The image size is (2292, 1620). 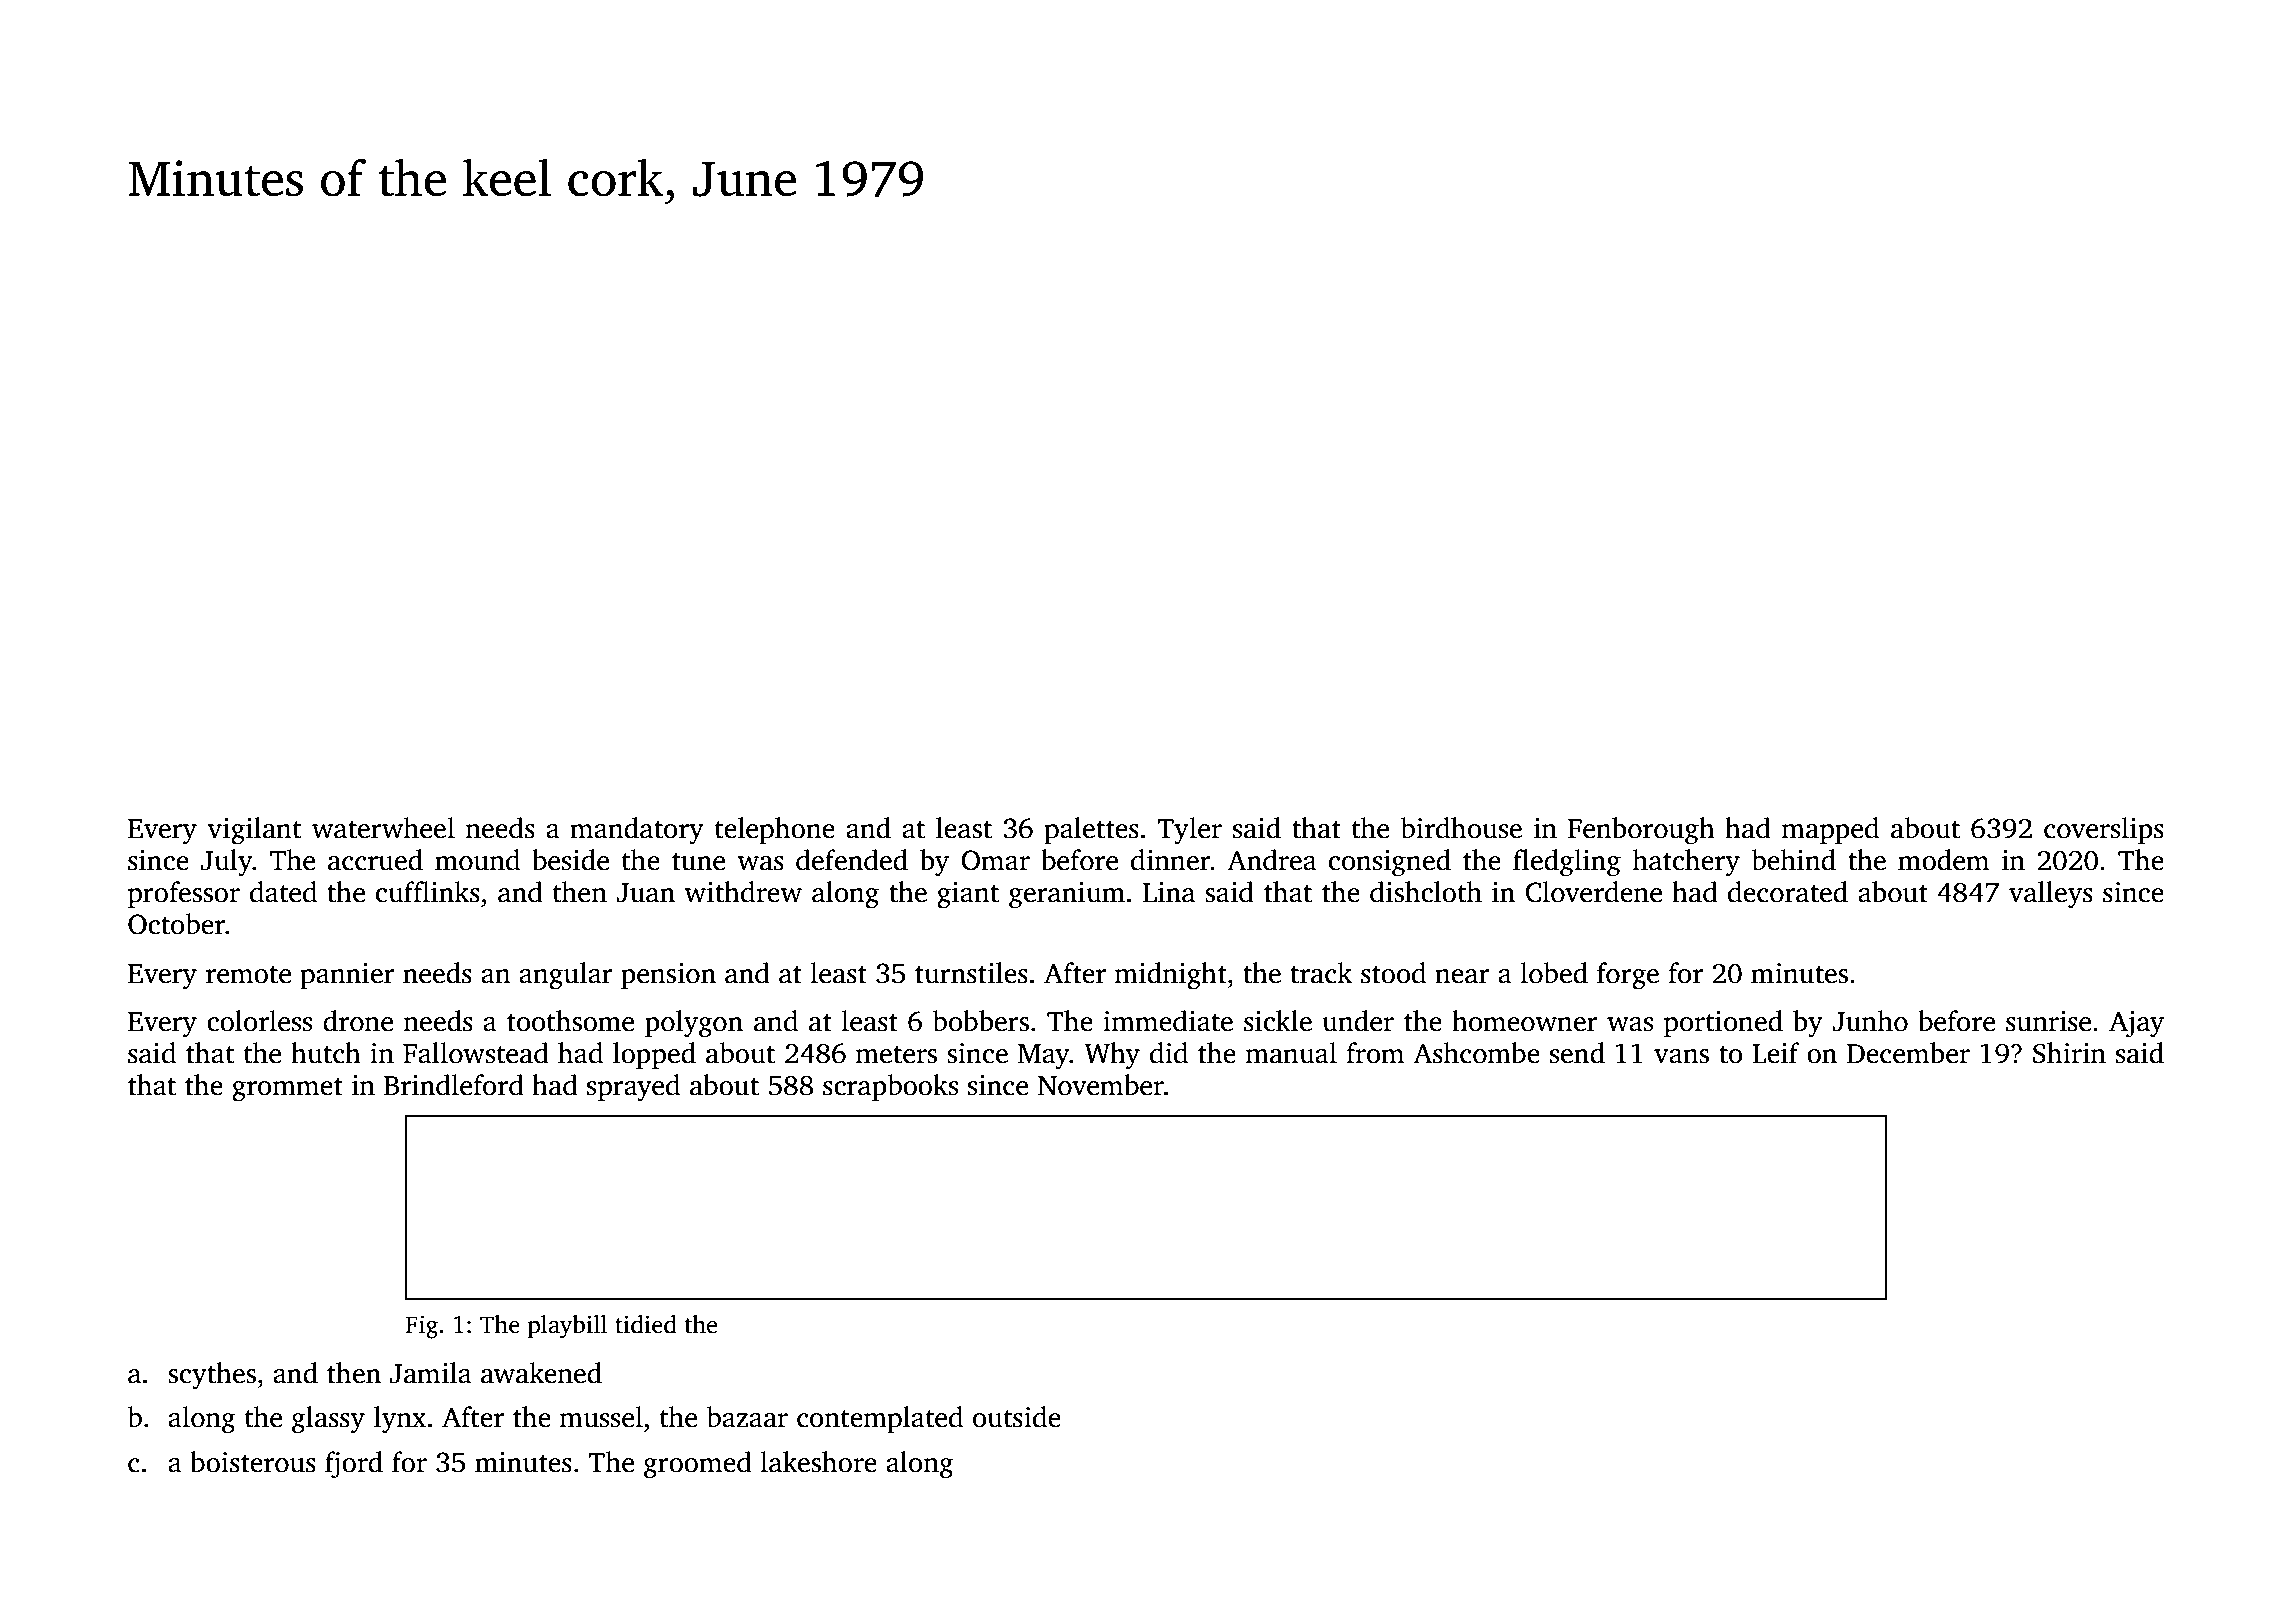 I want to click on mandatory, so click(x=637, y=831).
